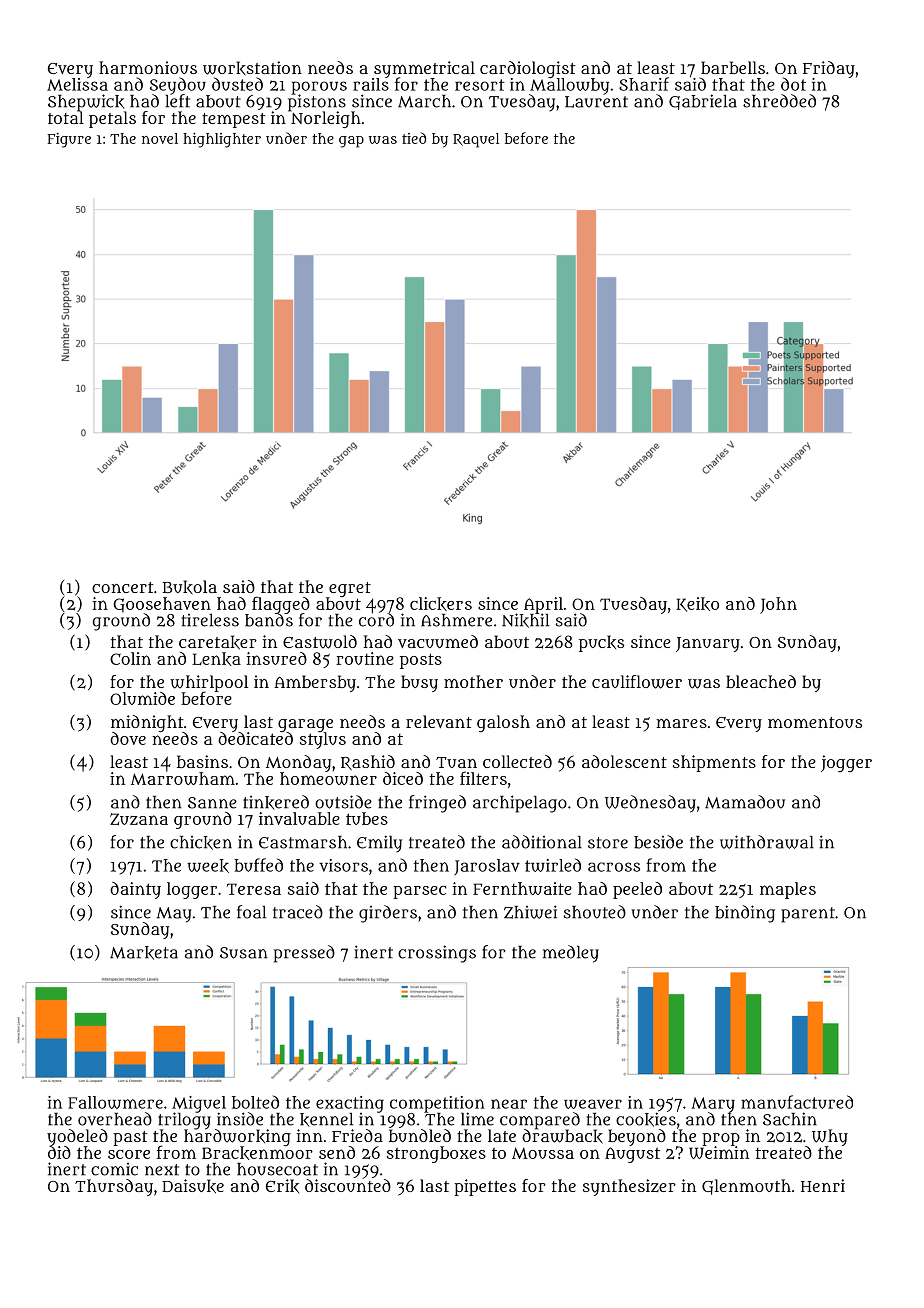 This screenshot has width=924, height=1308. Describe the element at coordinates (733, 67) in the screenshot. I see `barbells` at that location.
